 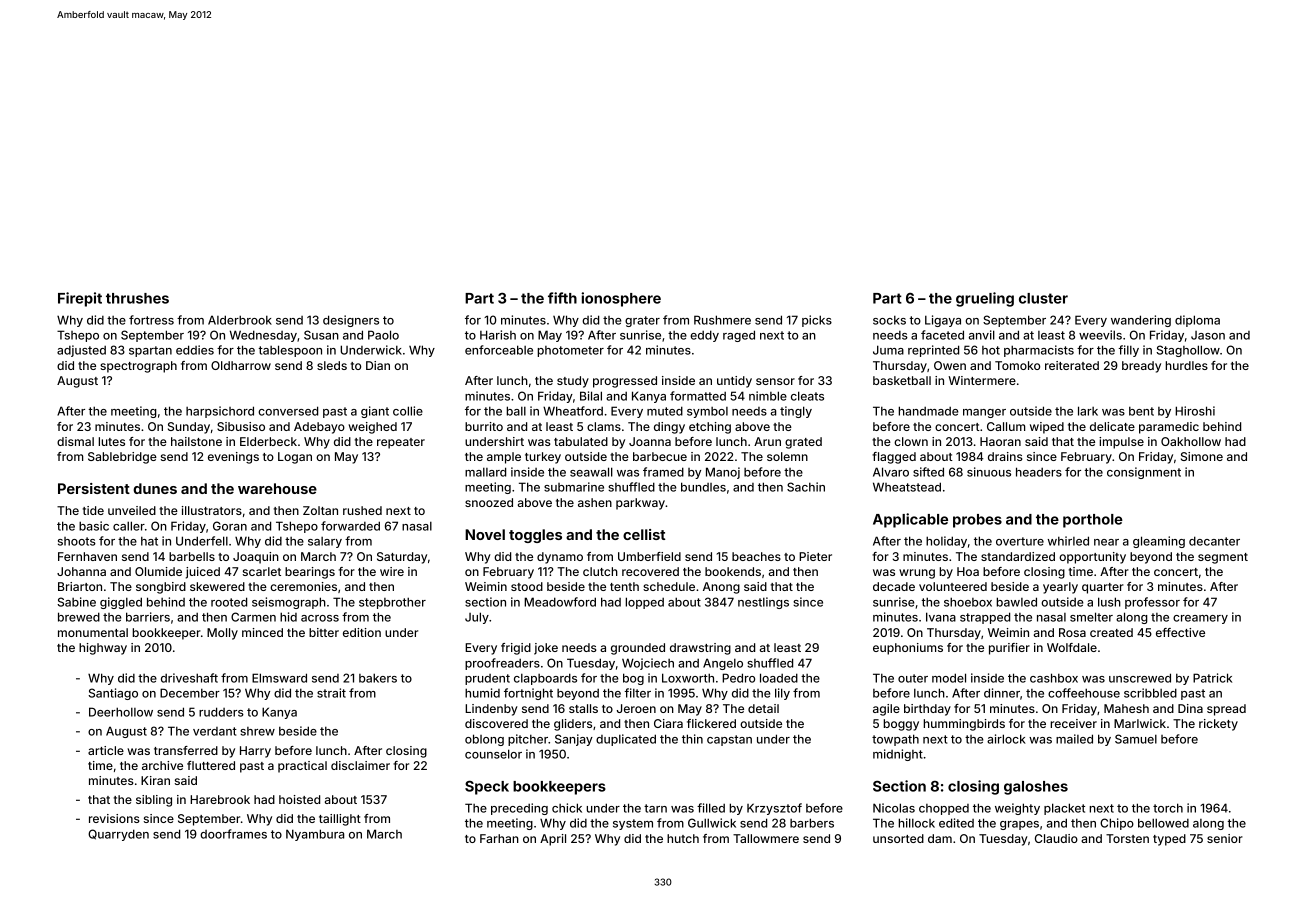 I want to click on Nyambura, so click(x=315, y=835).
